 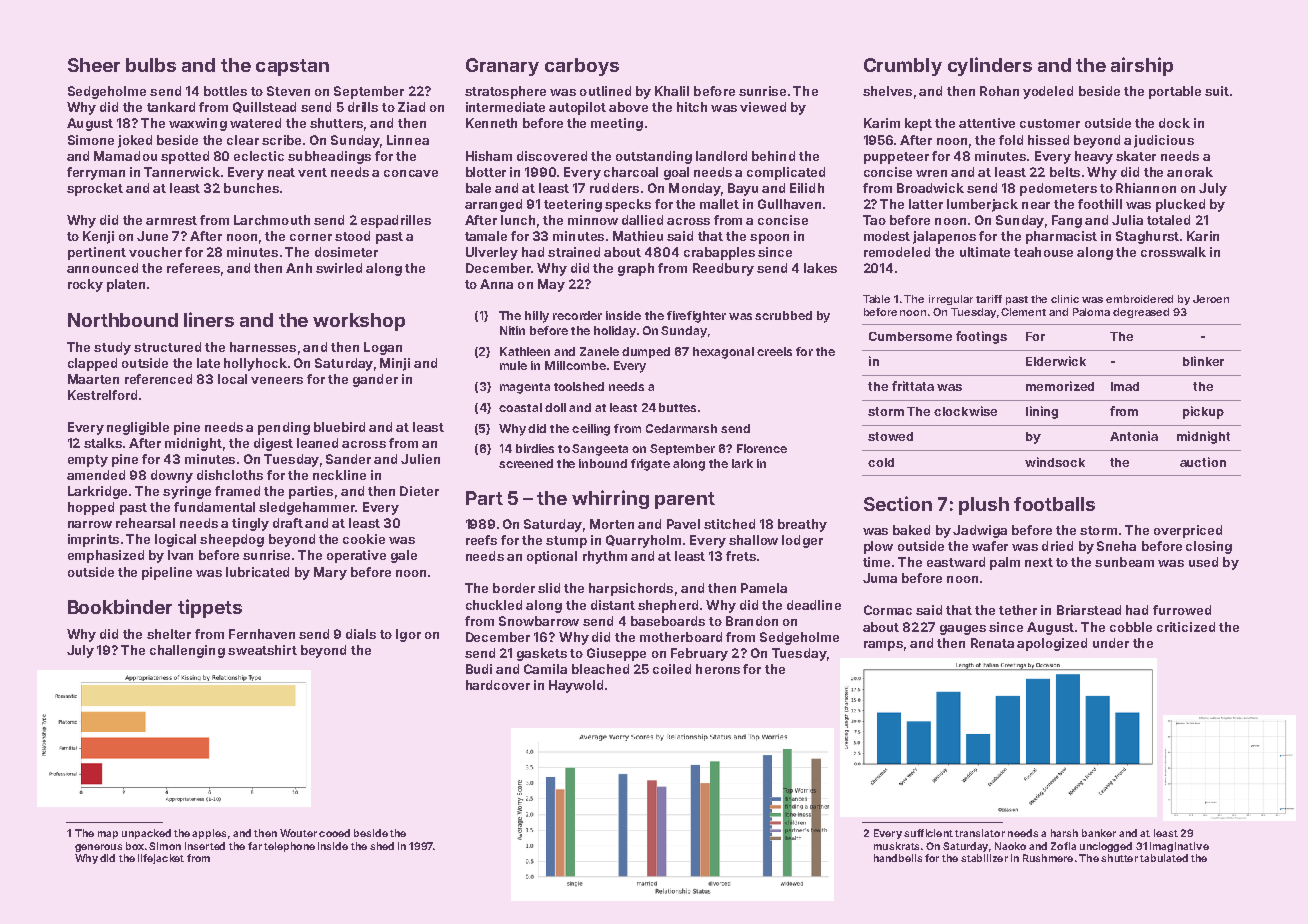 I want to click on map, so click(x=108, y=835).
